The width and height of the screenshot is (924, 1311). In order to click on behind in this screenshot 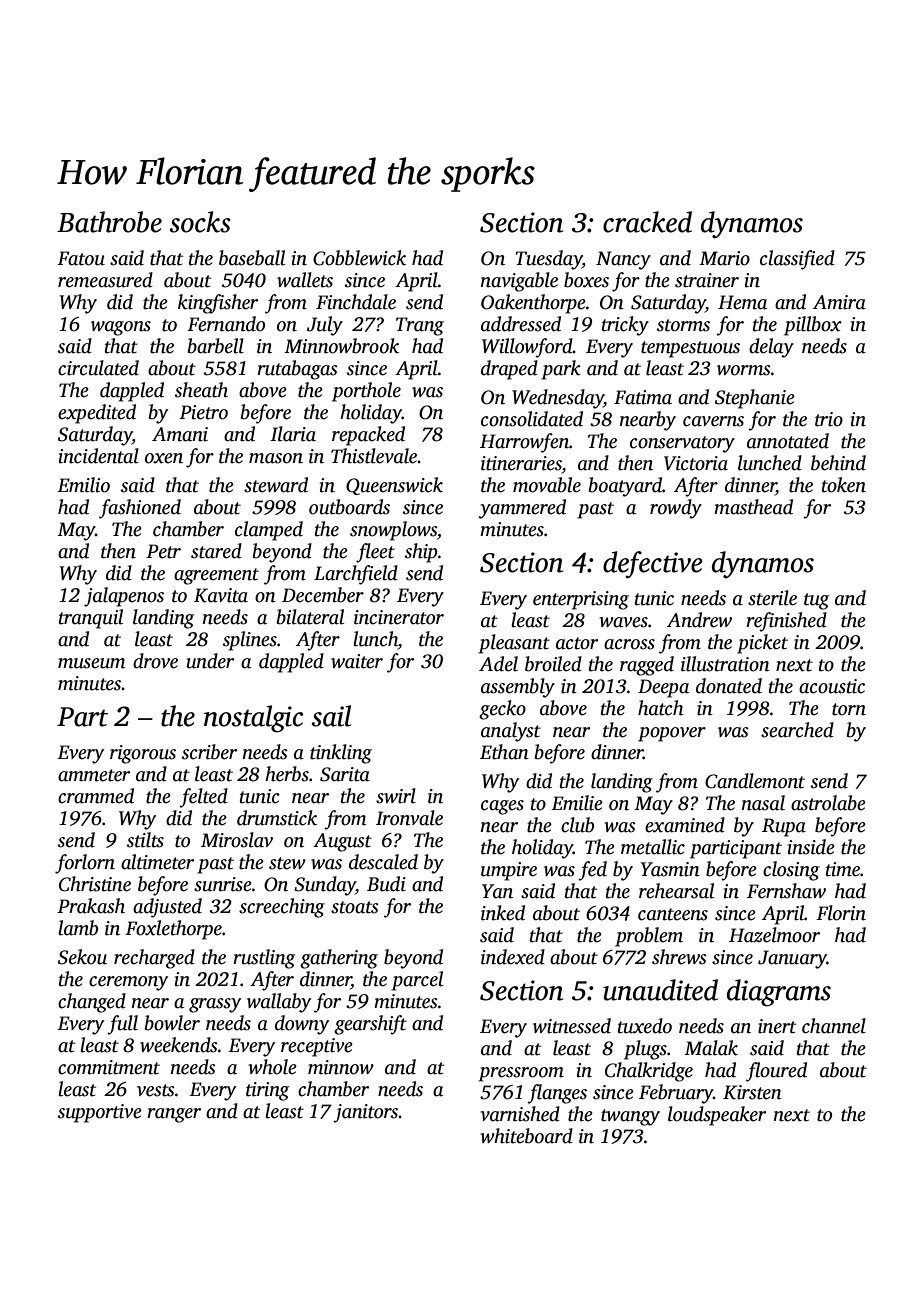, I will do `click(838, 463)`.
